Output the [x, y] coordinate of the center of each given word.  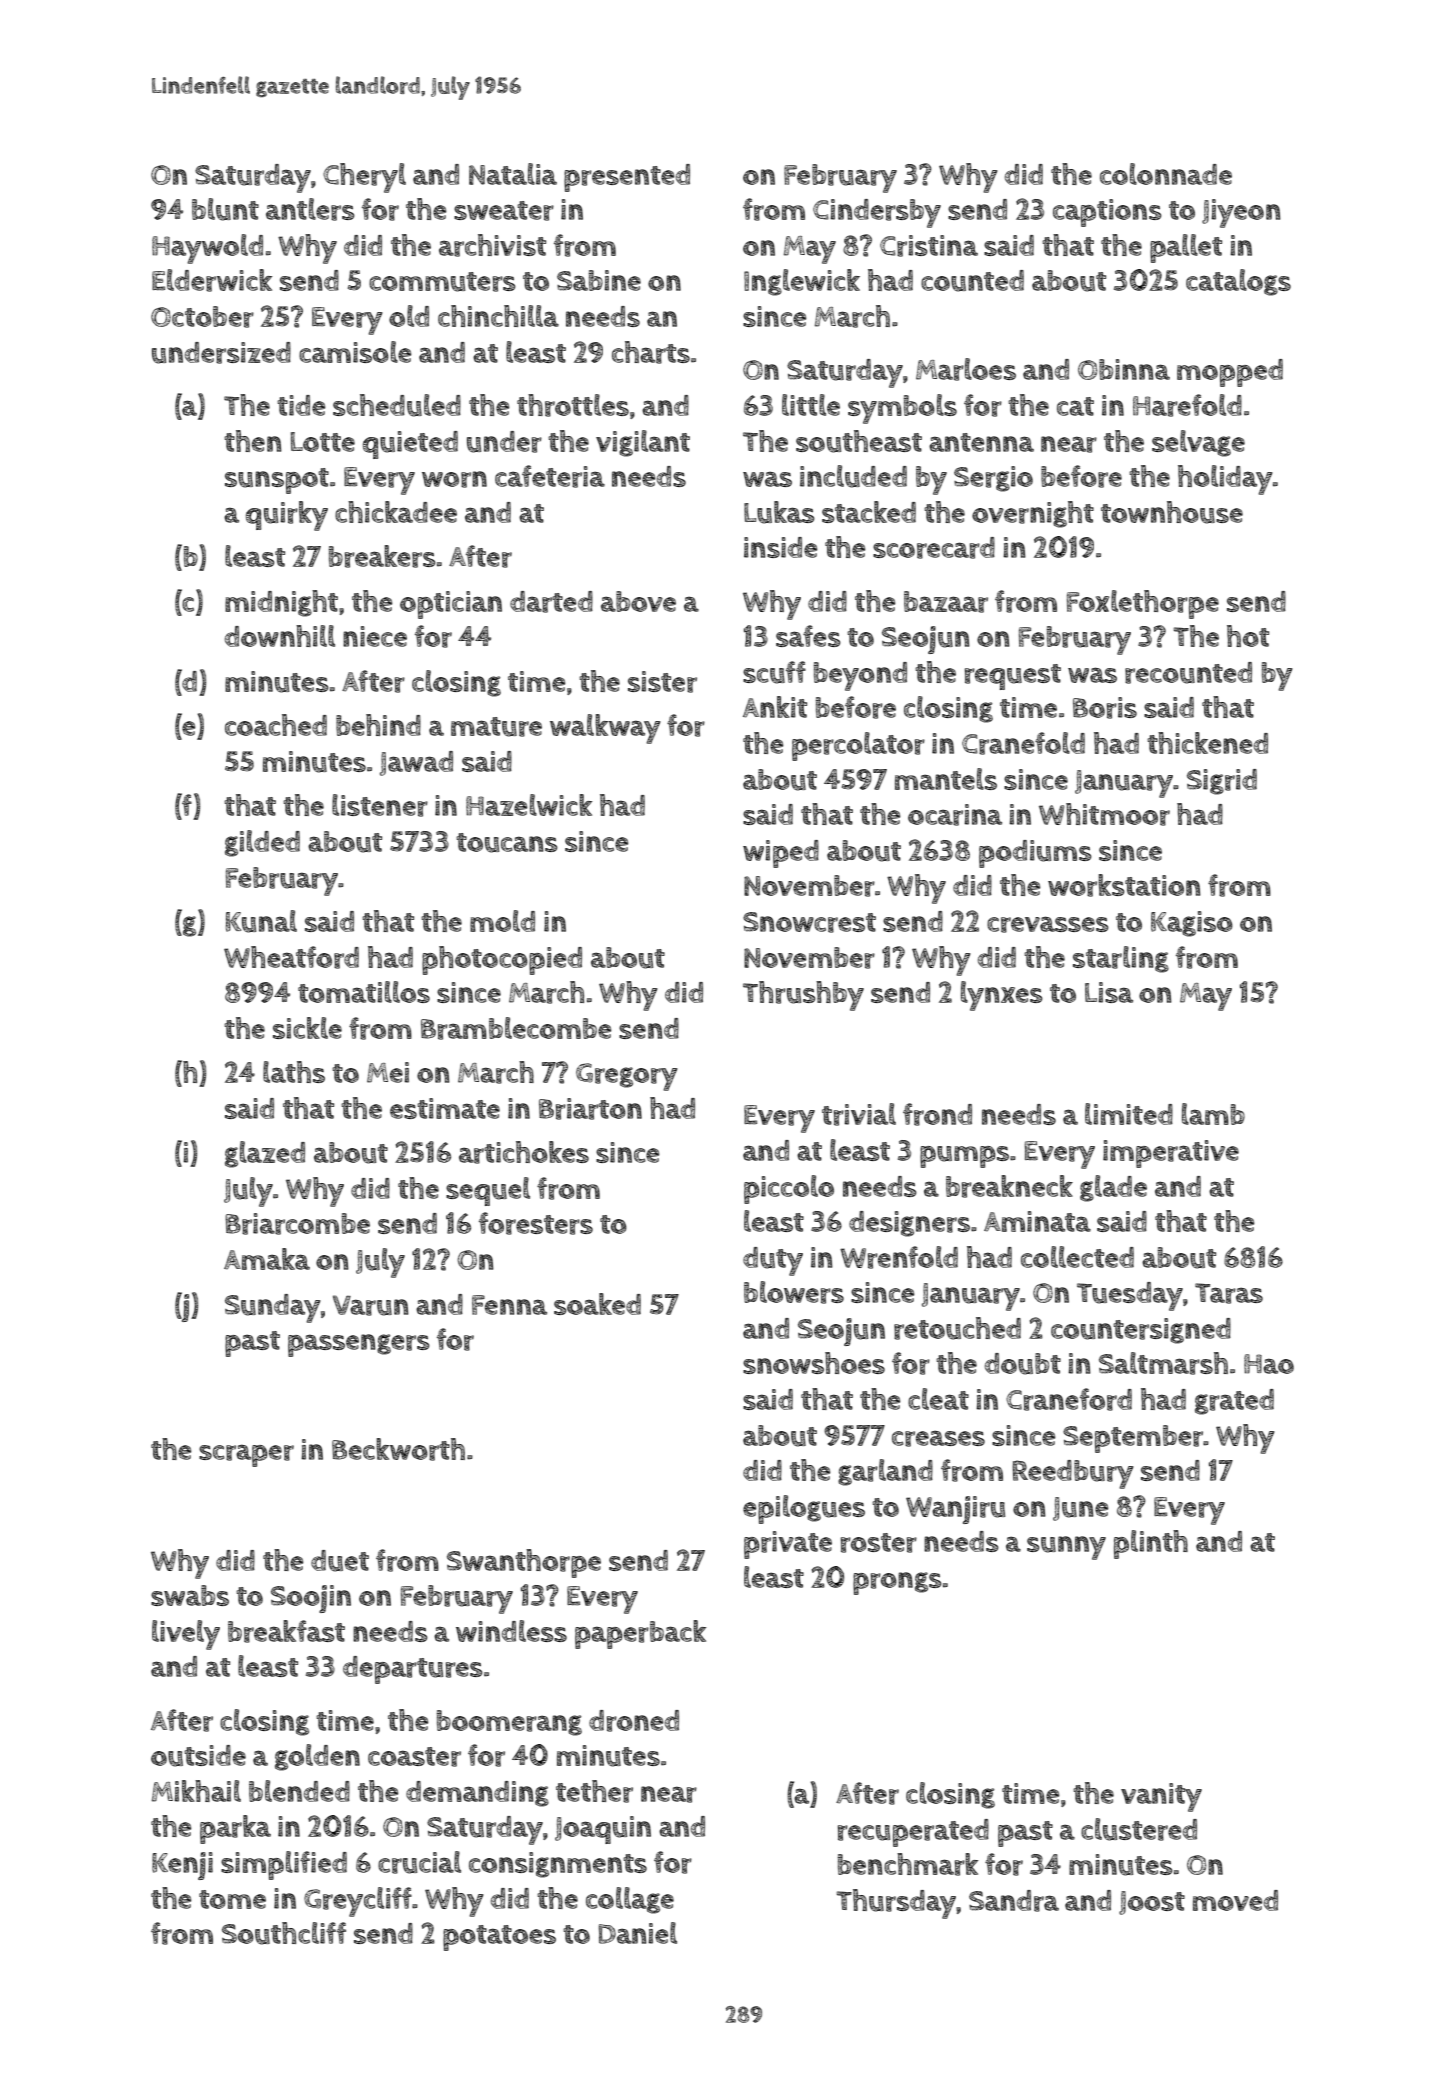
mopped [1230, 373]
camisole [355, 352]
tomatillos [364, 992]
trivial [859, 1114]
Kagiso [1192, 924]
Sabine [599, 280]
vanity [1161, 1797]
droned [634, 1721]
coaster [414, 1757]
